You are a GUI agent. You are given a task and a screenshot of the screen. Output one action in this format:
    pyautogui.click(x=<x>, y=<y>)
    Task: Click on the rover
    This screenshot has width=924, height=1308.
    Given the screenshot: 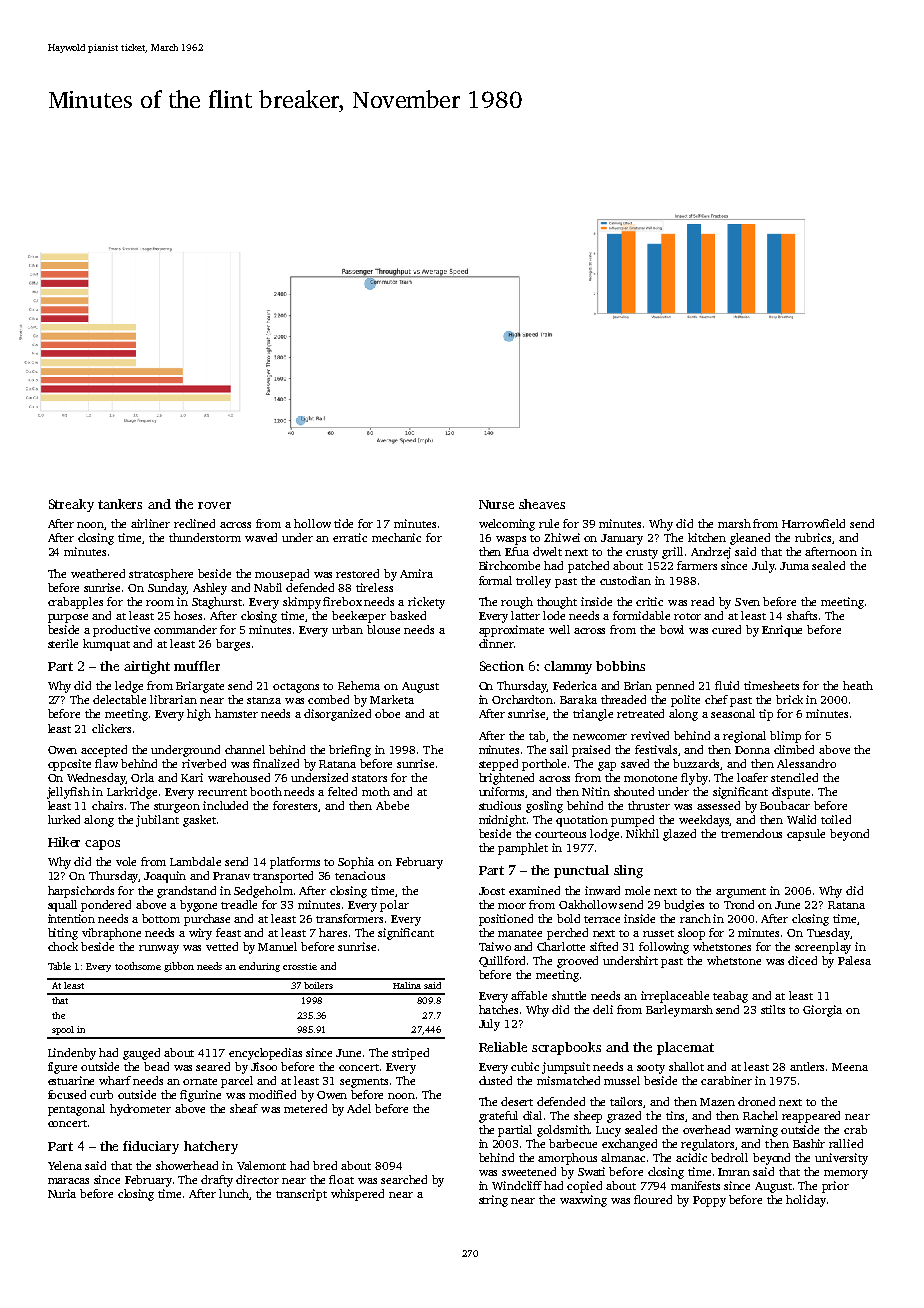 What is the action you would take?
    pyautogui.click(x=214, y=505)
